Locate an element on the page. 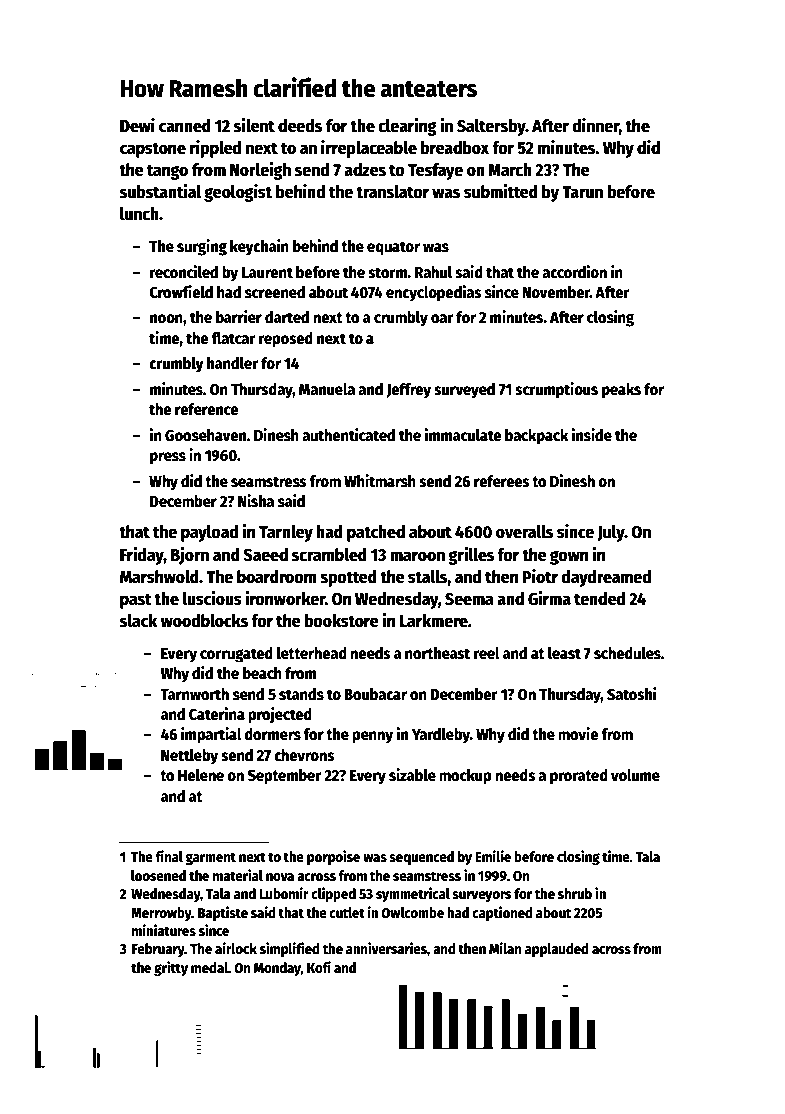 The width and height of the page is (785, 1114). Larkmere is located at coordinates (433, 621).
